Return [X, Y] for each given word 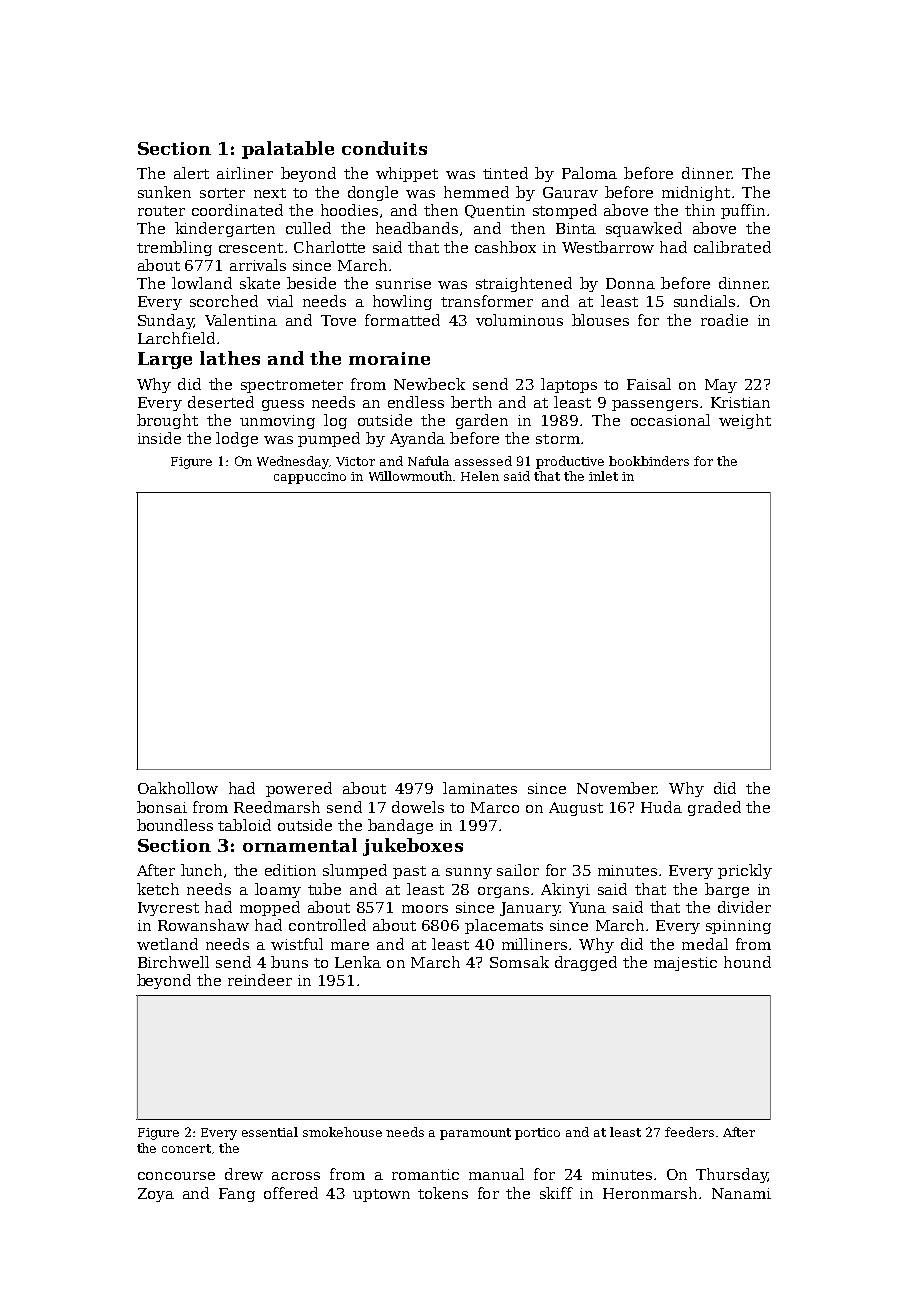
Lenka [358, 962]
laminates [480, 788]
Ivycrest [168, 909]
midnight [696, 193]
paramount [475, 1134]
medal [705, 944]
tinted [505, 173]
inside [159, 438]
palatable [288, 150]
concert [186, 1148]
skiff [556, 1193]
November [617, 788]
